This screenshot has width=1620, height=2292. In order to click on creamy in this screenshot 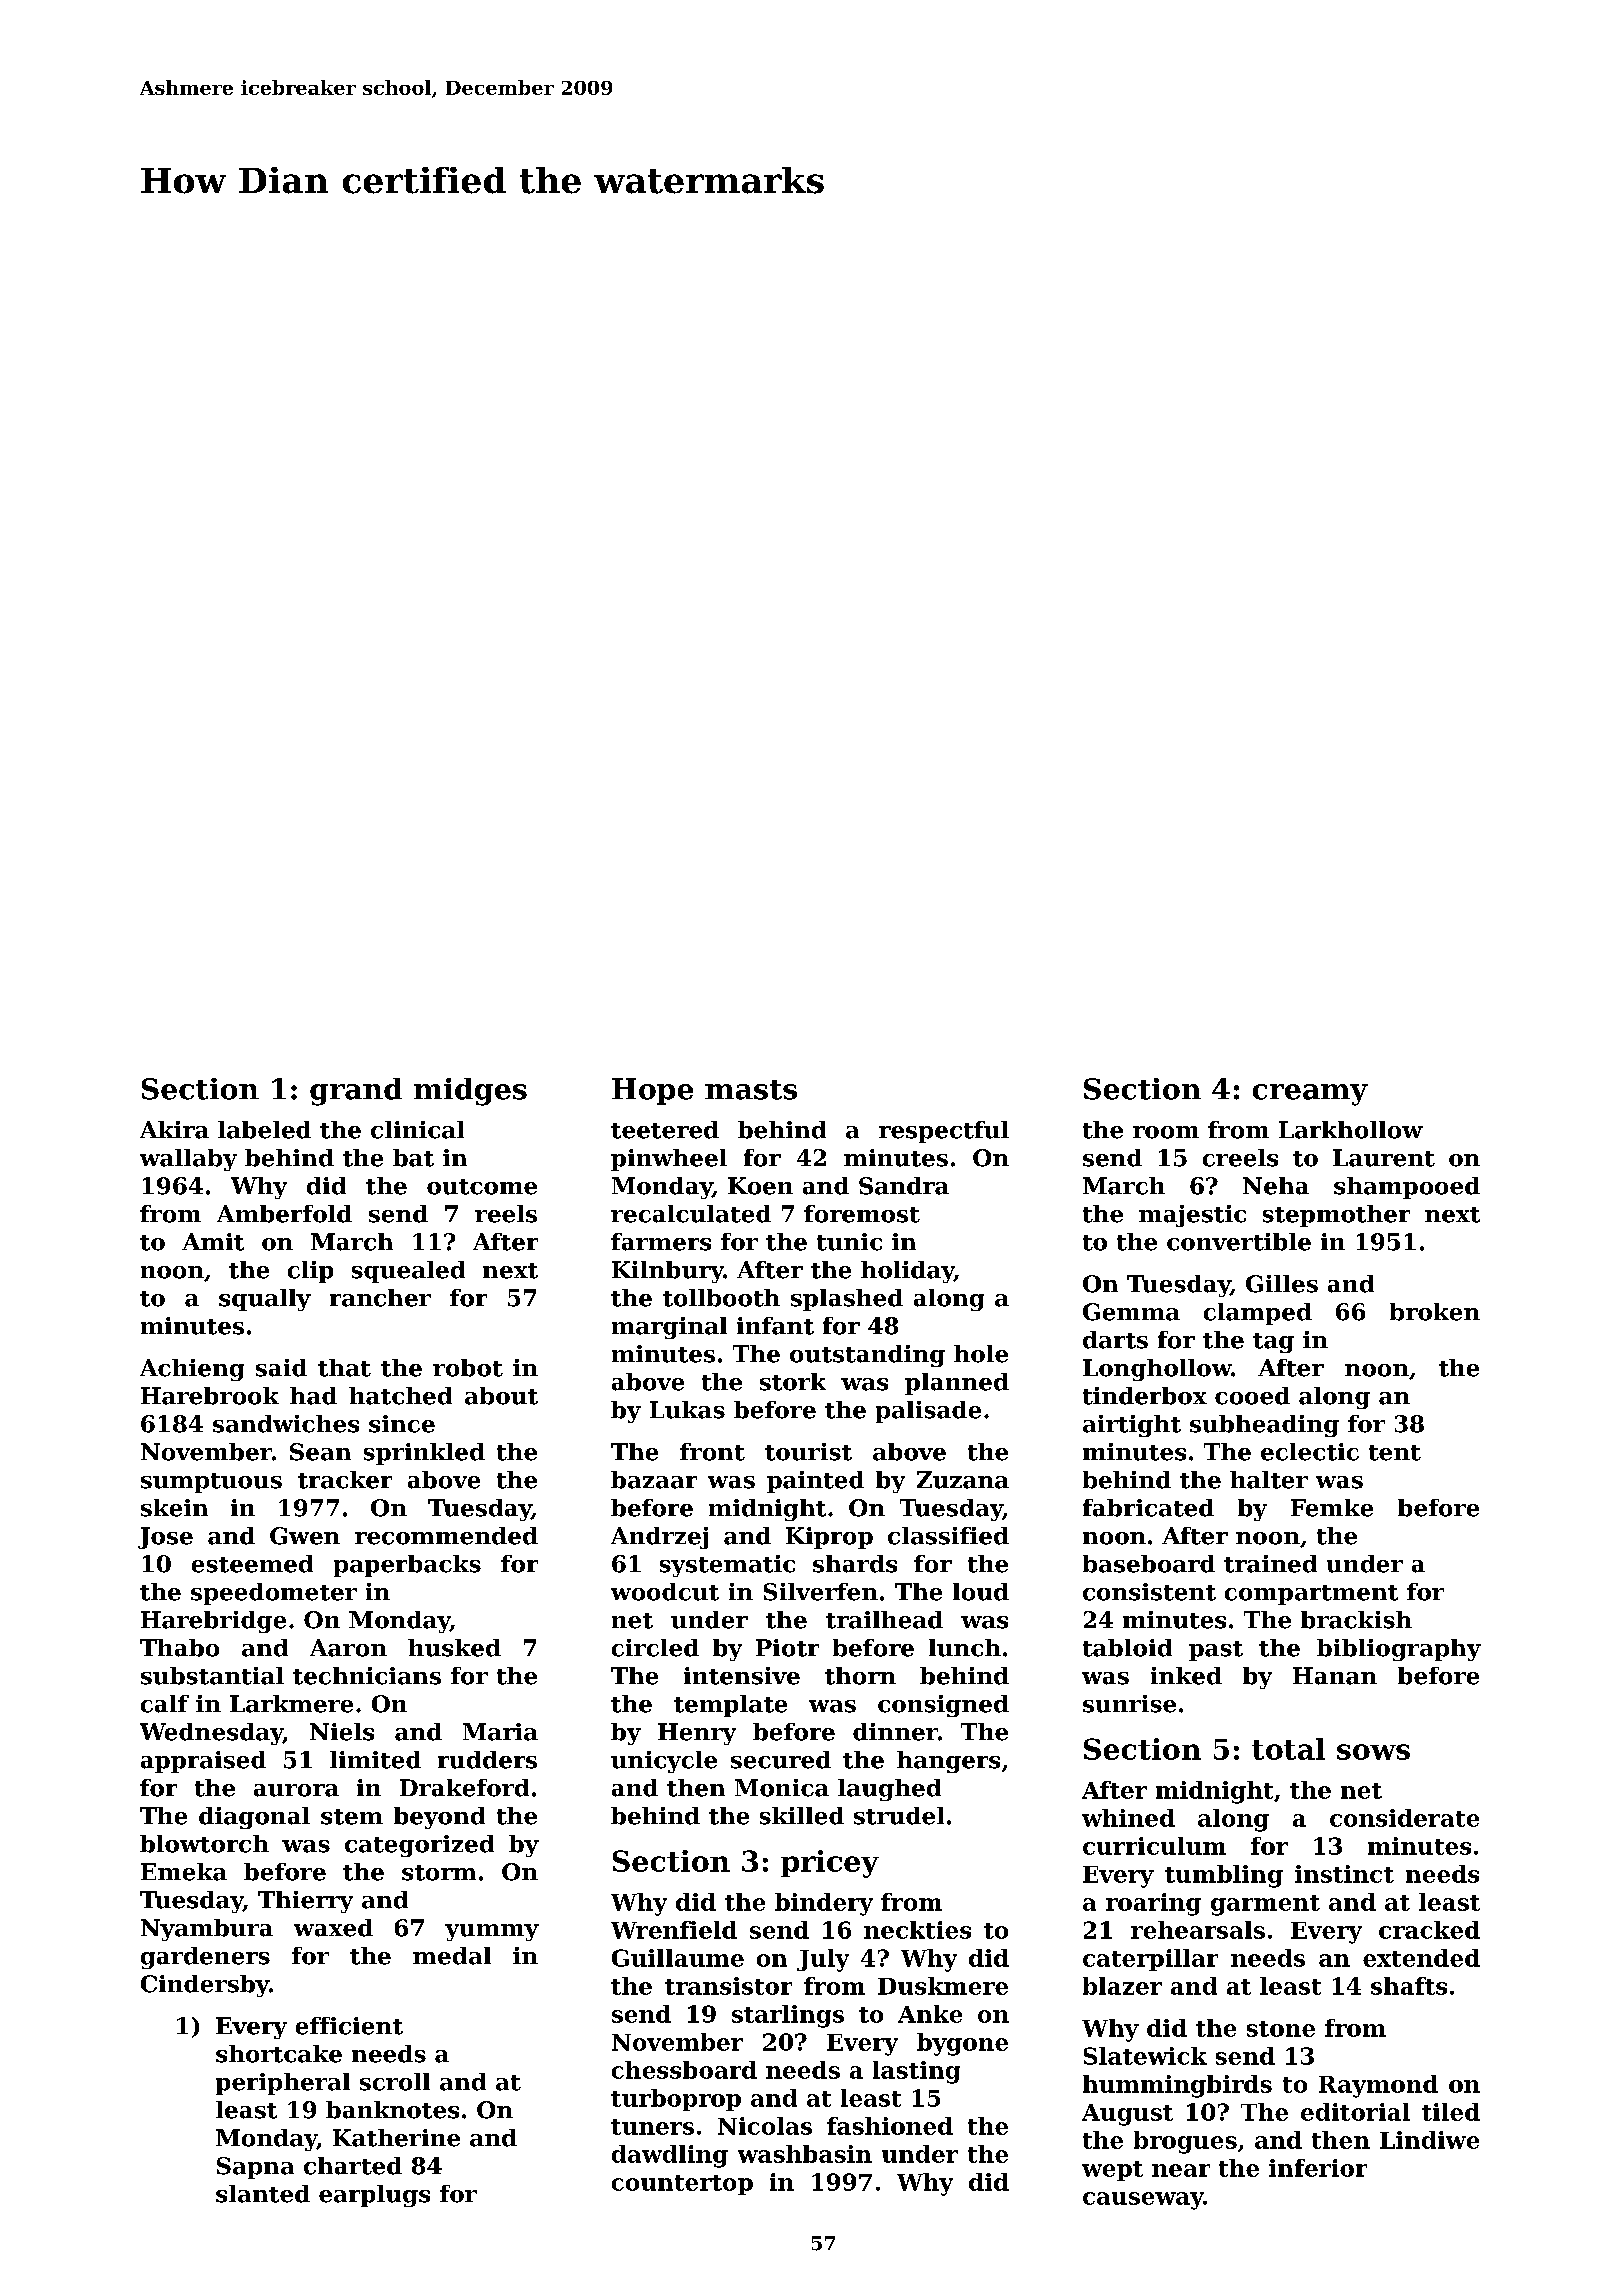, I will do `click(1310, 1095)`.
